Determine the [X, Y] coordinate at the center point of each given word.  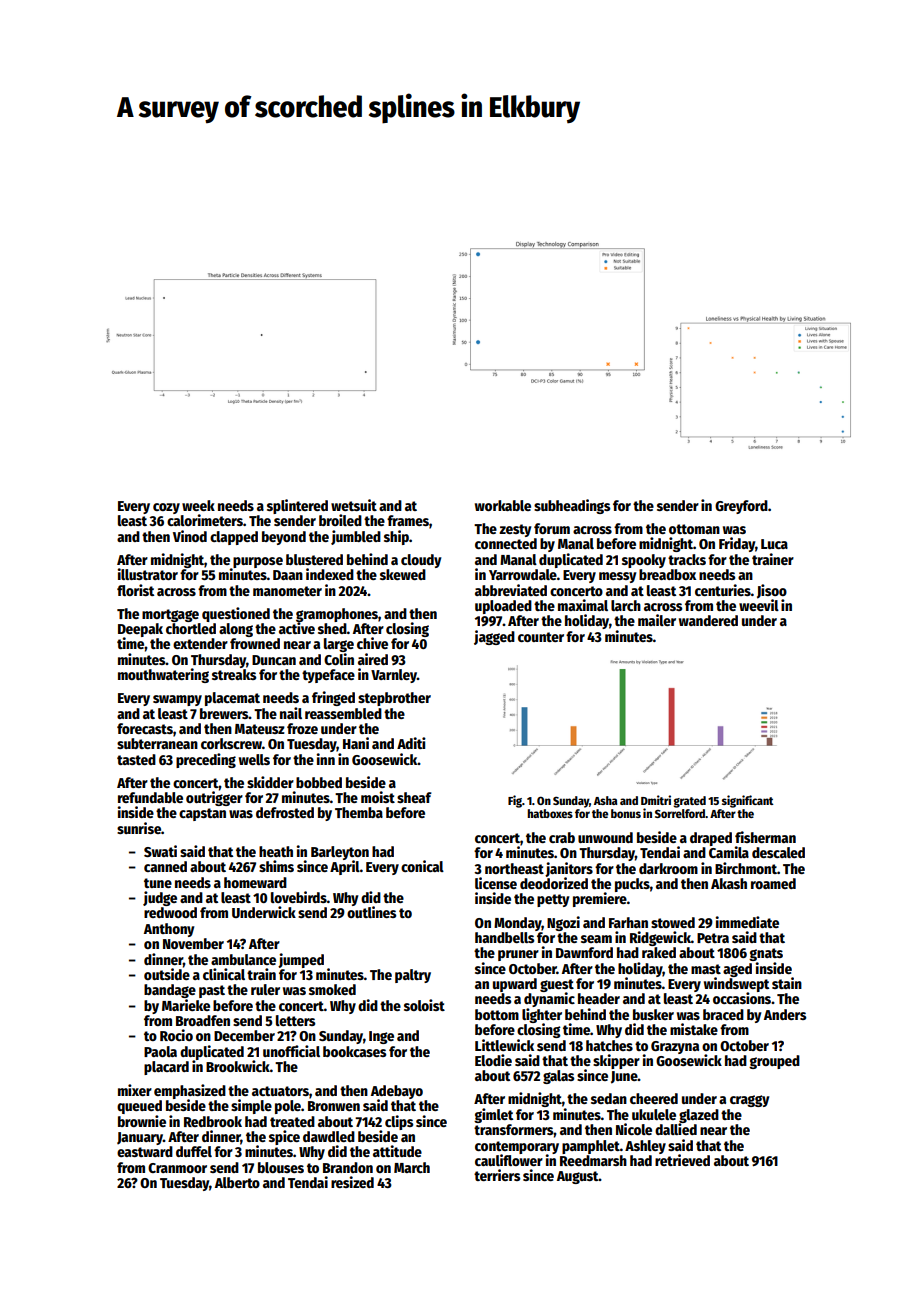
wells [254, 759]
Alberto [237, 1182]
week [198, 505]
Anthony [169, 930]
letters [295, 1020]
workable [503, 505]
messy [618, 577]
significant [748, 801]
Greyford [741, 507]
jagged [494, 637]
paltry [413, 976]
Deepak [140, 630]
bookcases [354, 1051]
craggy [750, 1101]
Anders [785, 1014]
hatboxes [550, 813]
